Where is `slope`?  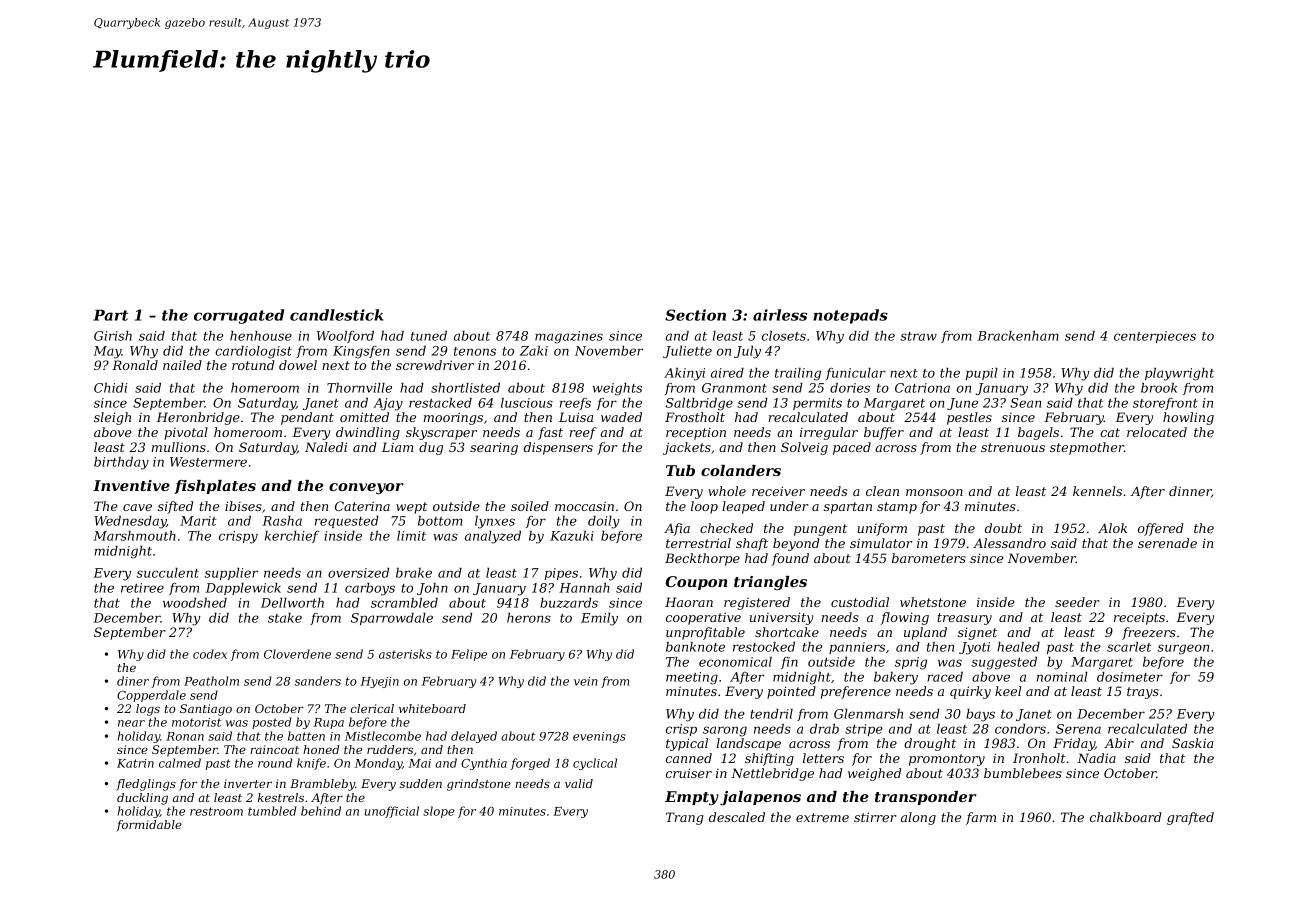
slope is located at coordinates (439, 812).
